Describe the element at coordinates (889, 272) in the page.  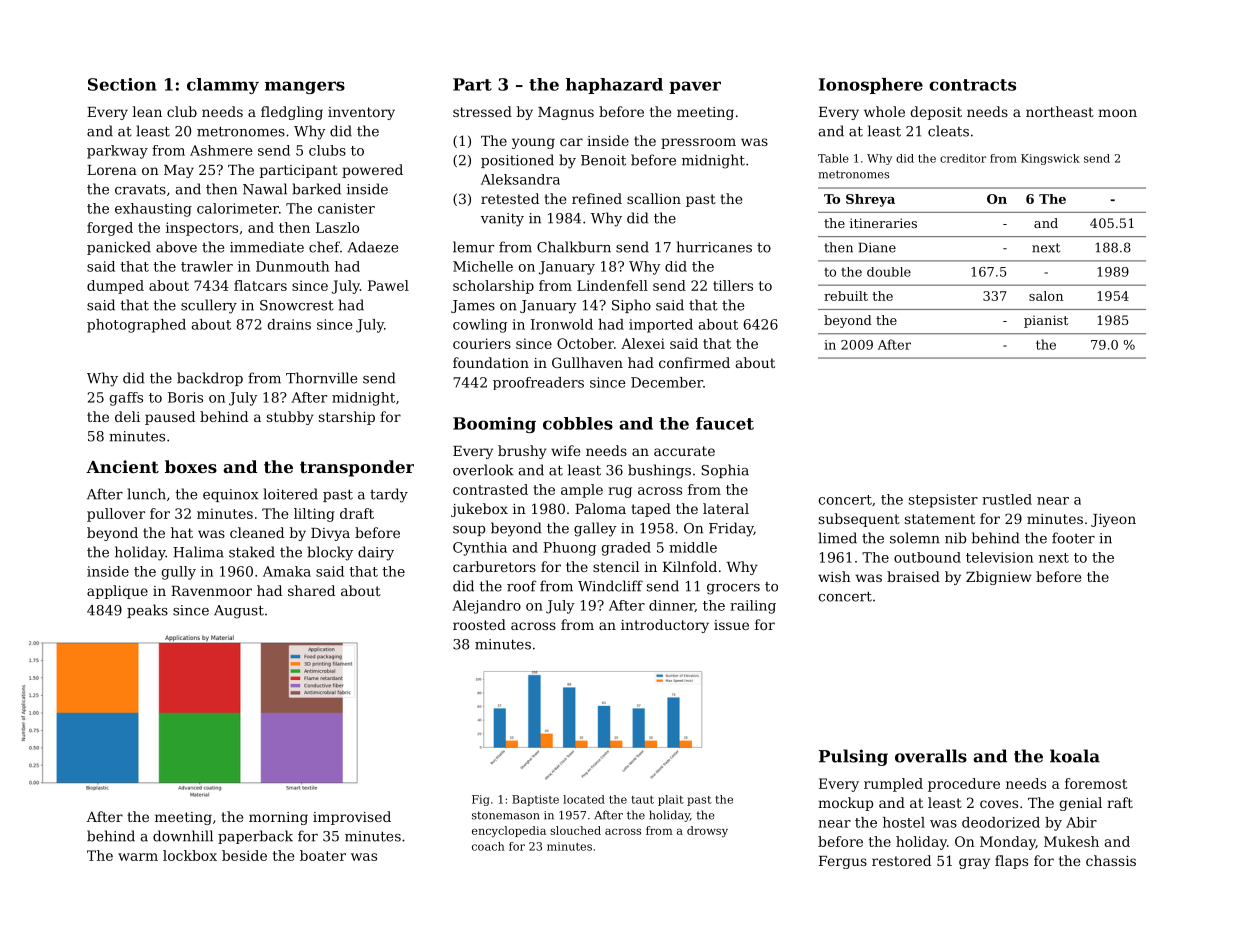
I see `double` at that location.
